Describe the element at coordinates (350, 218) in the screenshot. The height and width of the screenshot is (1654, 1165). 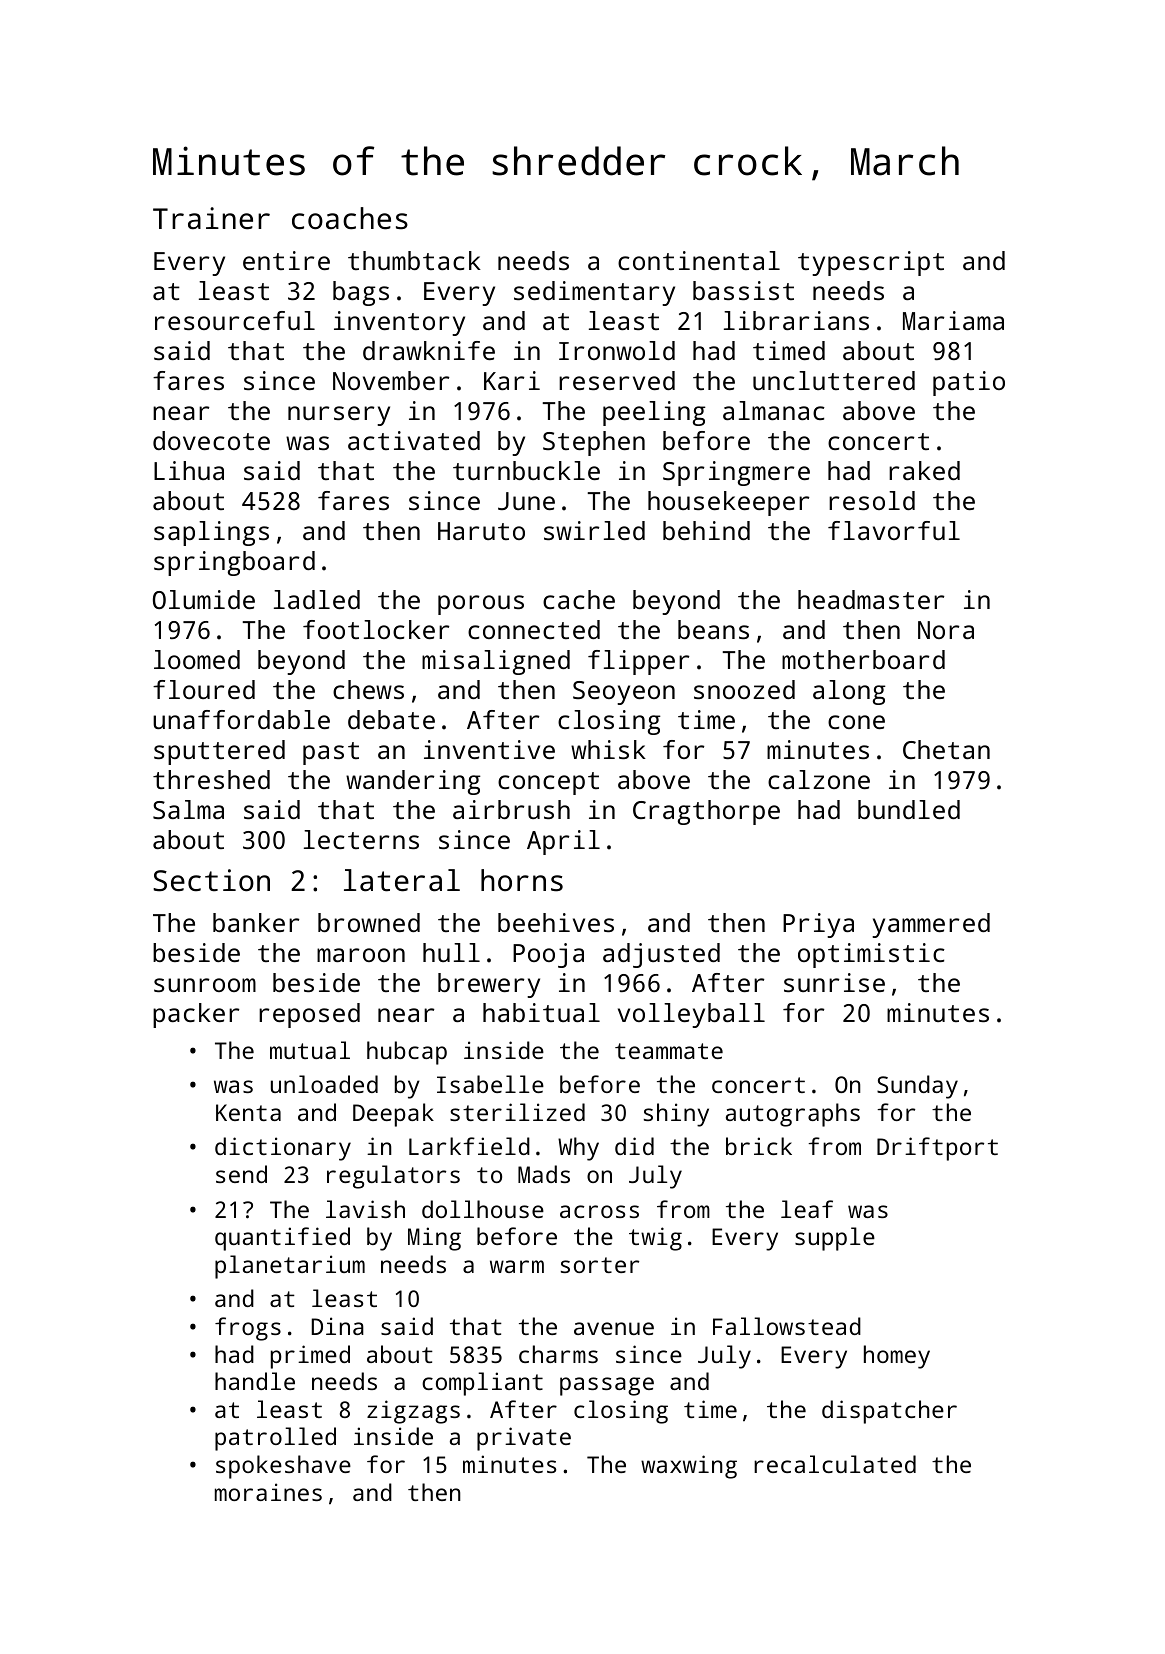
I see `coaches` at that location.
